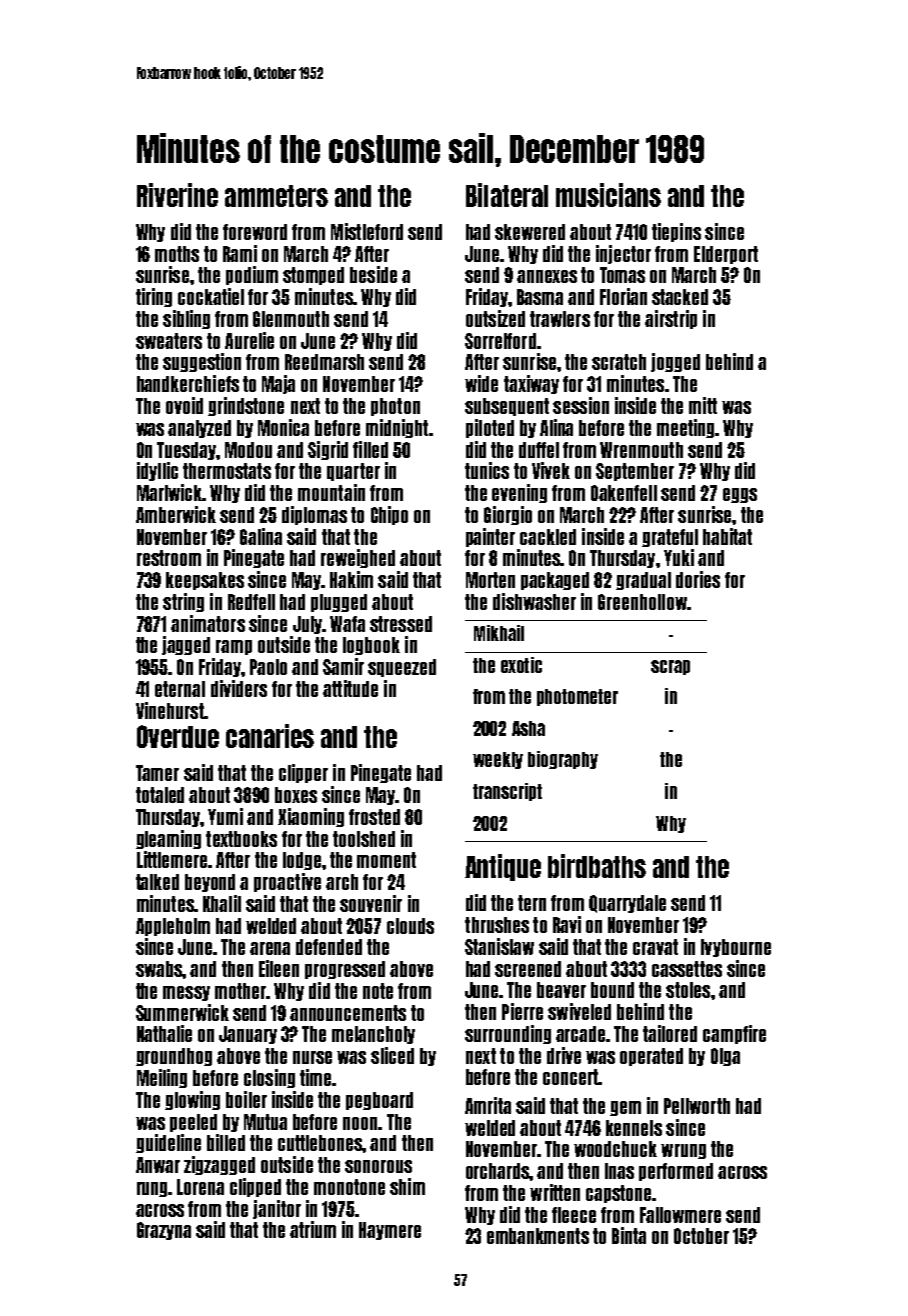 This document has width=908, height=1316. I want to click on Riverine, so click(177, 195).
